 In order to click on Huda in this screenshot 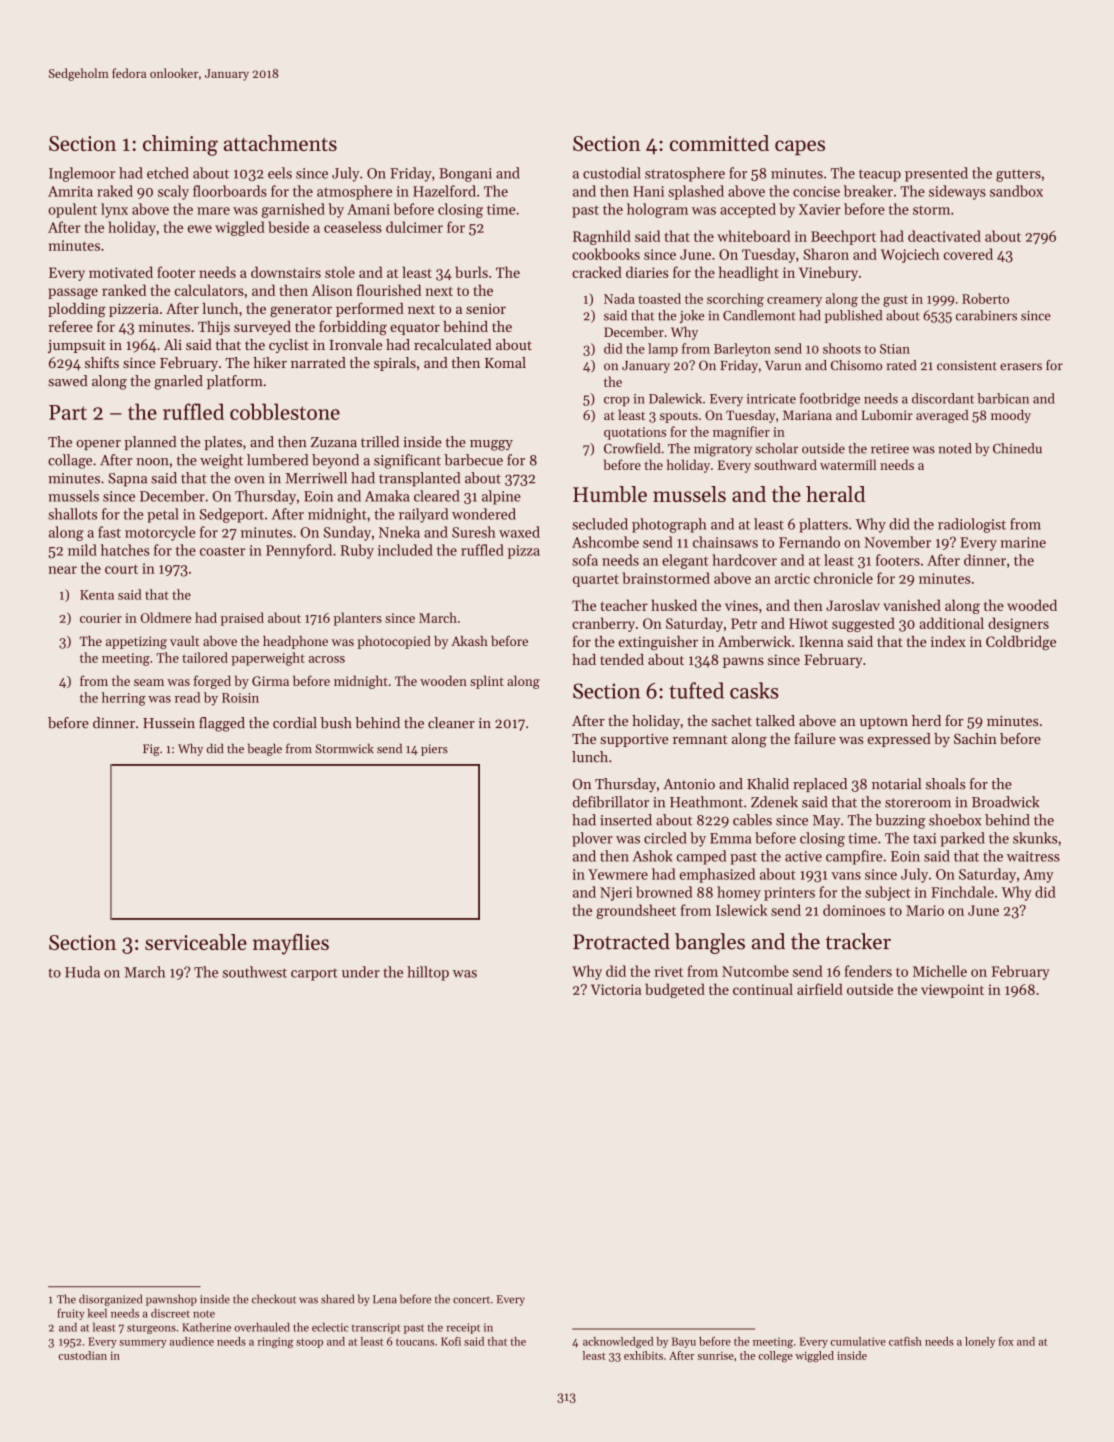, I will do `click(82, 972)`.
